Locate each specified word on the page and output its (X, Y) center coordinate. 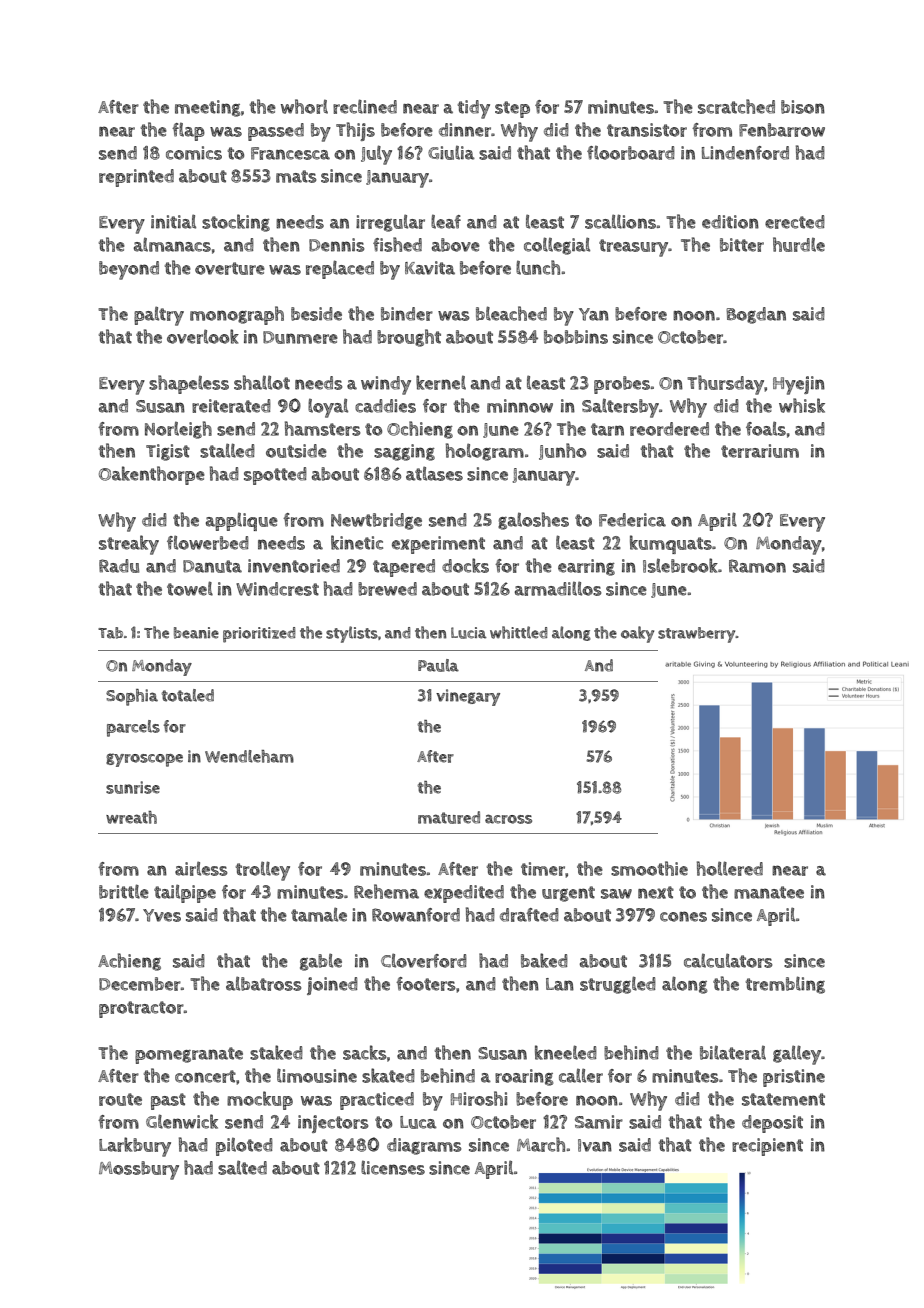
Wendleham (249, 756)
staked (276, 1052)
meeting (208, 108)
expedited (464, 894)
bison (803, 107)
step (512, 109)
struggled (618, 985)
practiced (377, 1101)
